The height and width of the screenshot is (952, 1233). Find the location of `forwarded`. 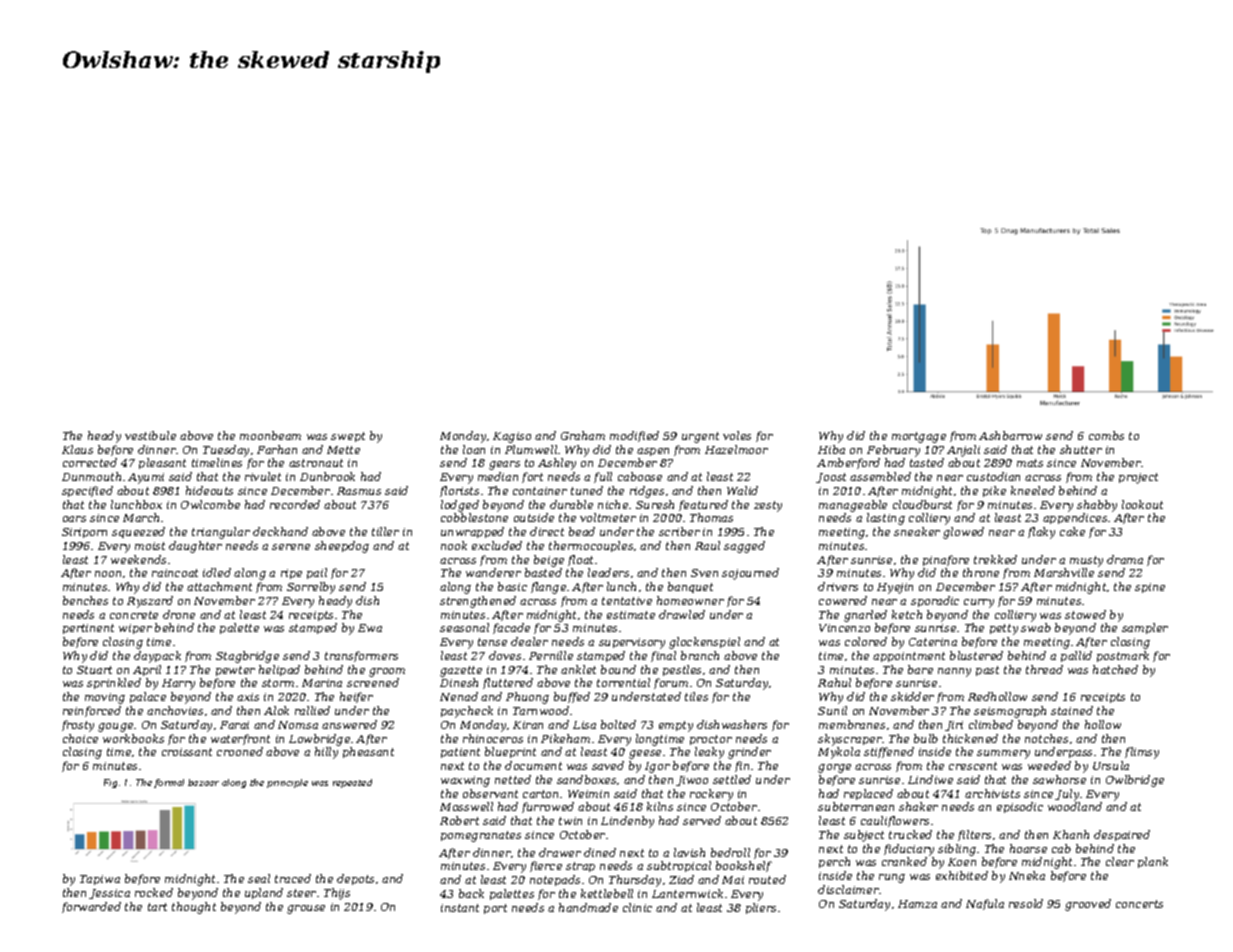

forwarded is located at coordinates (91, 907).
